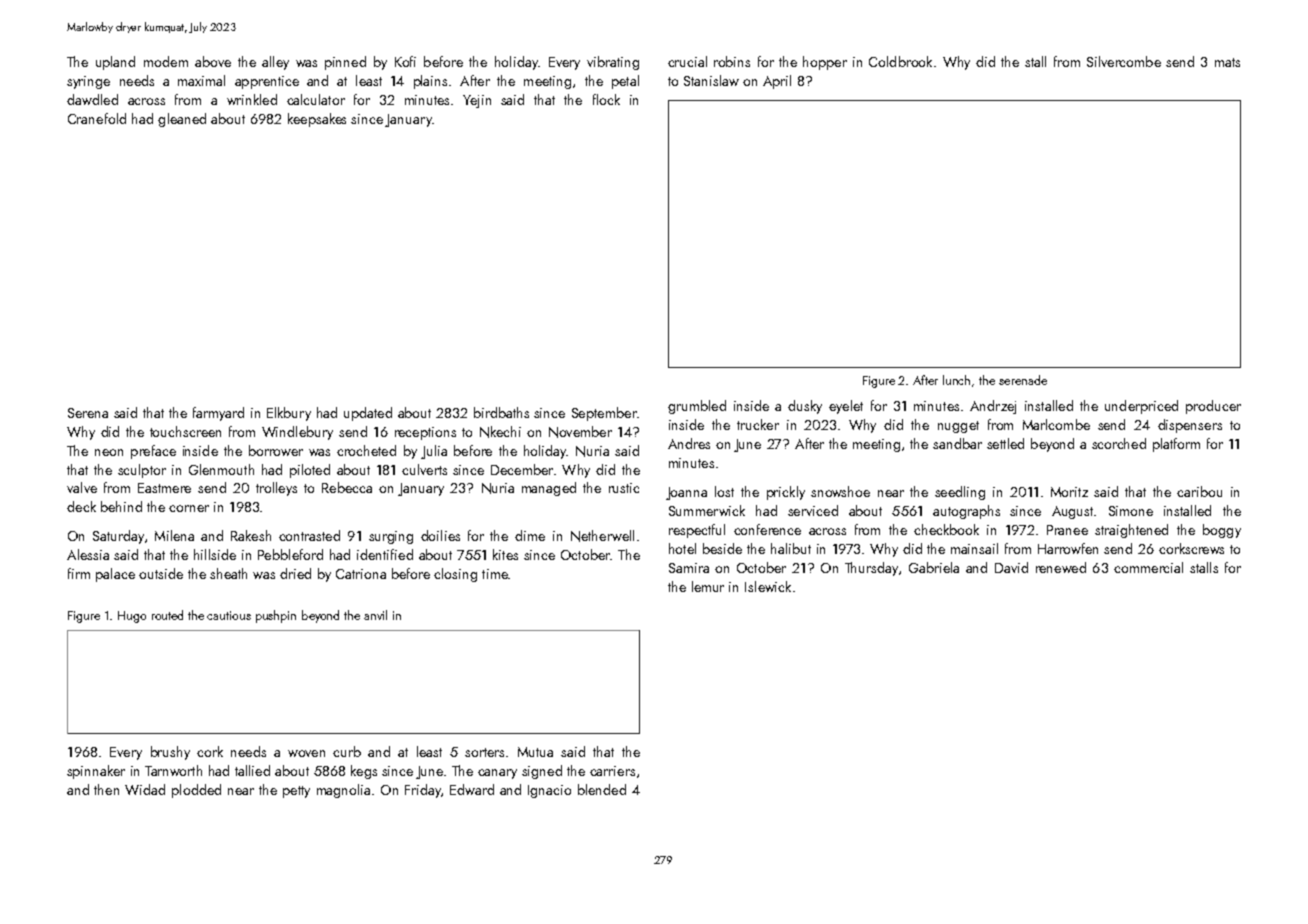  Describe the element at coordinates (423, 791) in the screenshot. I see `Friday` at that location.
